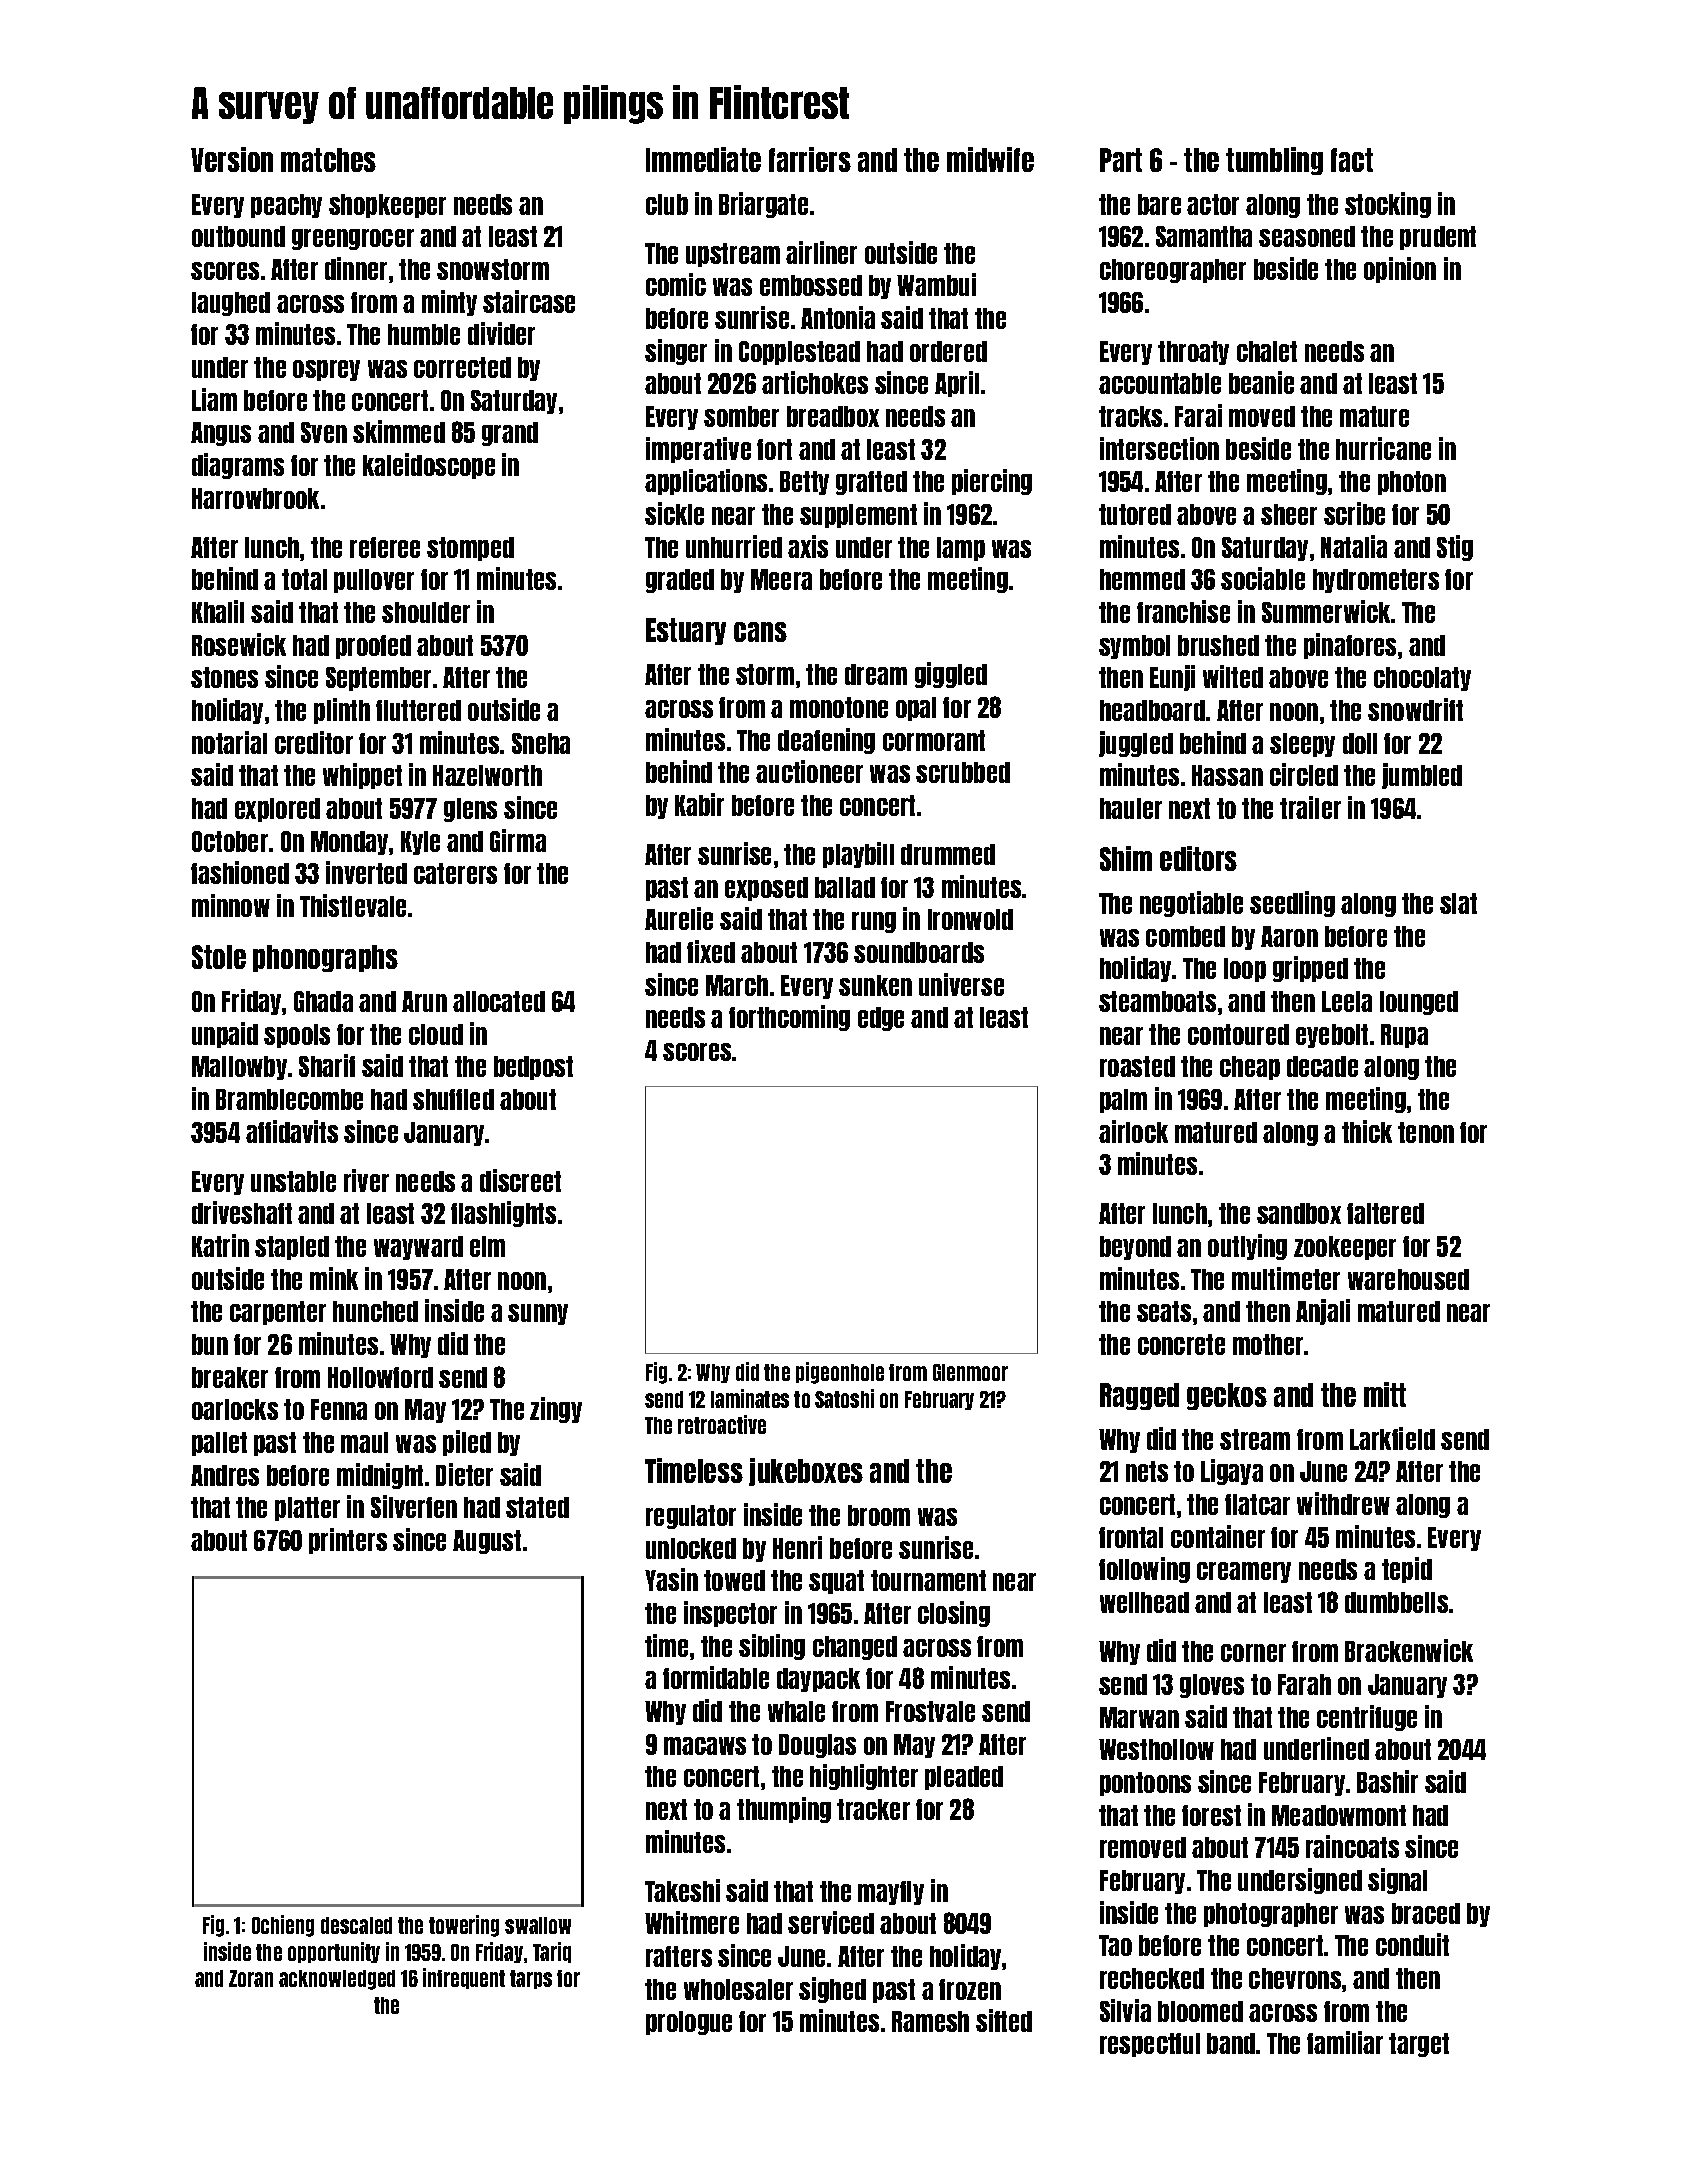 The height and width of the page is (2178, 1683). Describe the element at coordinates (954, 1614) in the page. I see `closing` at that location.
